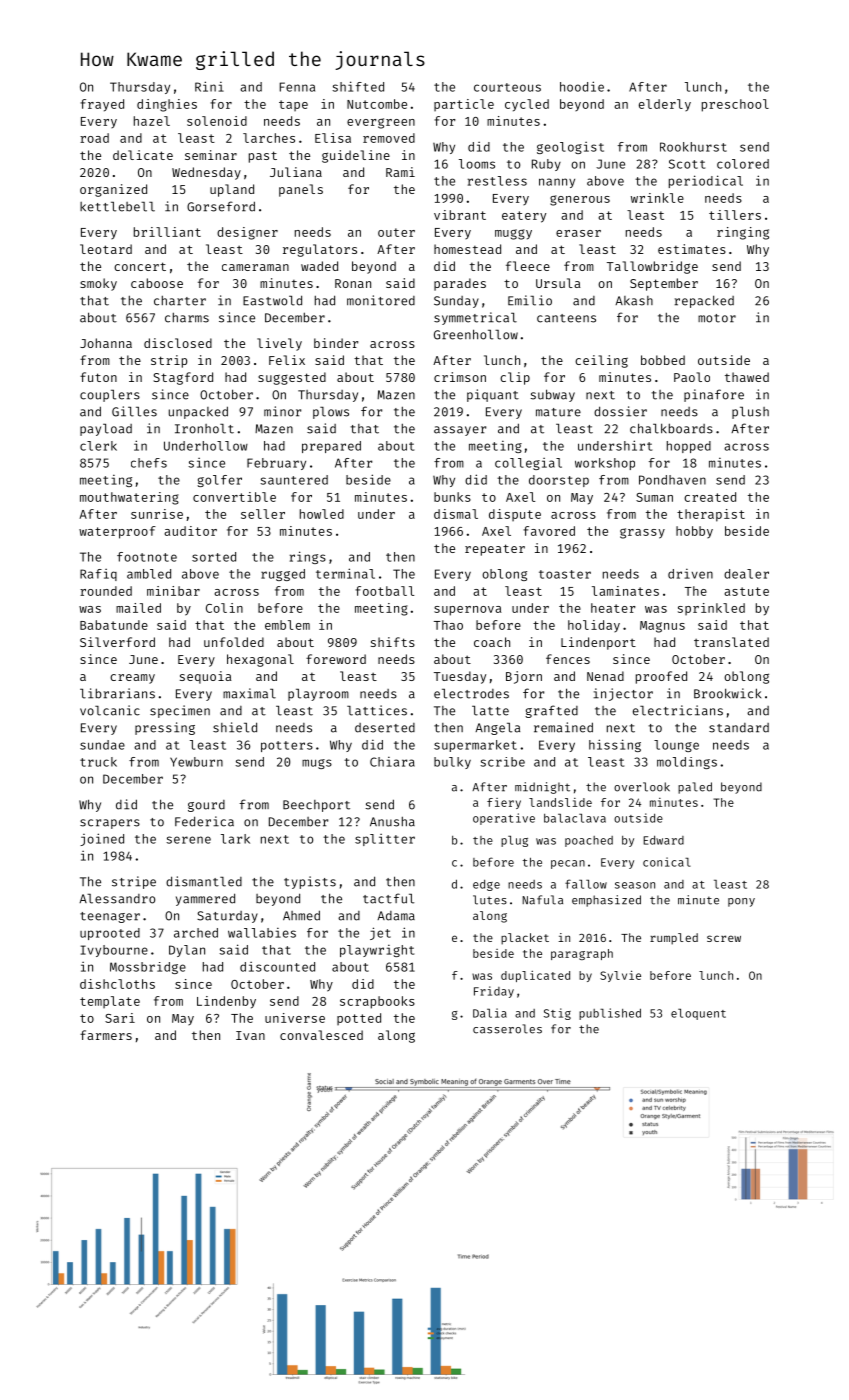  What do you see at coordinates (657, 198) in the page?
I see `wrinkle` at bounding box center [657, 198].
